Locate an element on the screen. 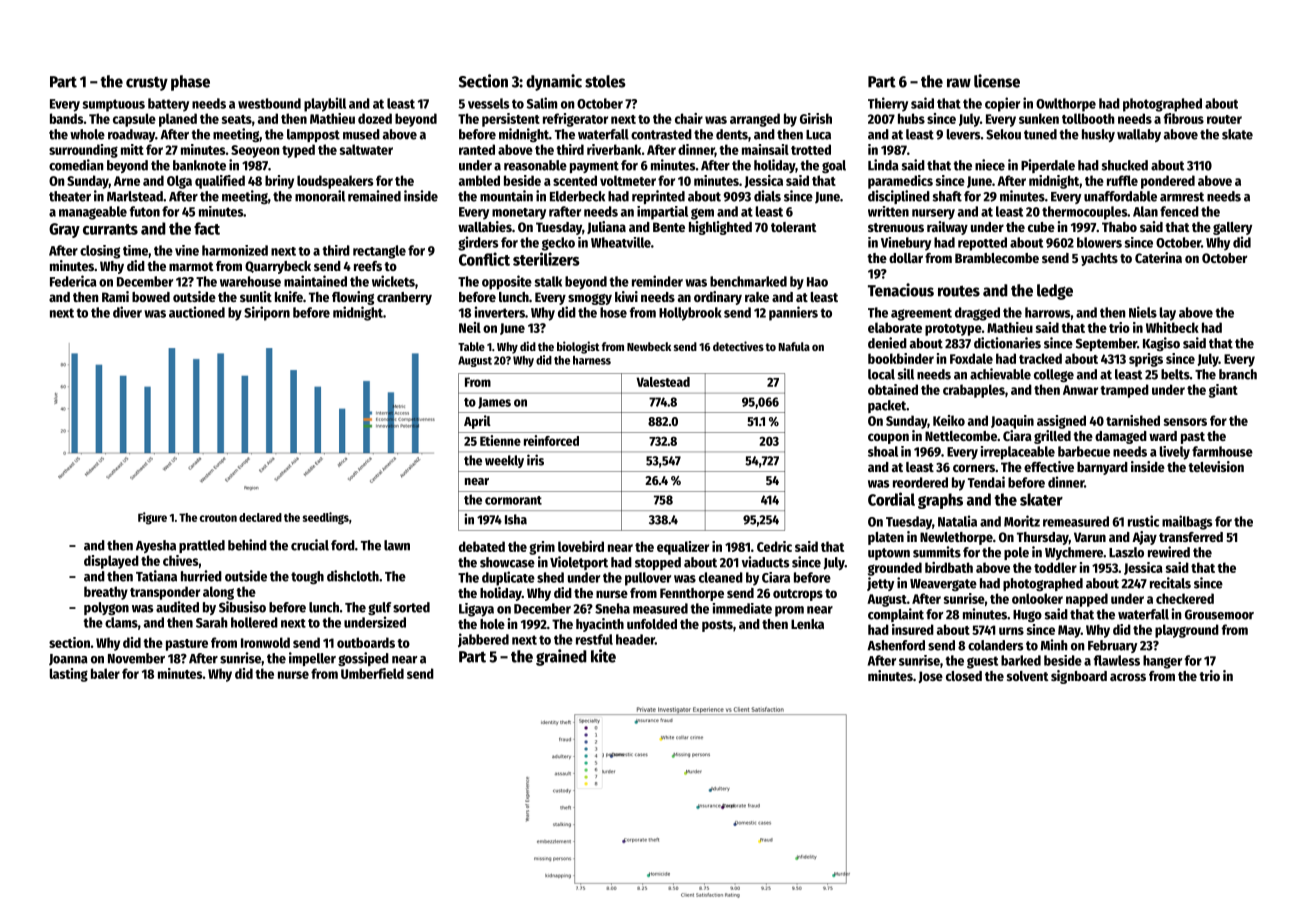 The width and height of the screenshot is (1308, 924). coupon is located at coordinates (888, 438).
